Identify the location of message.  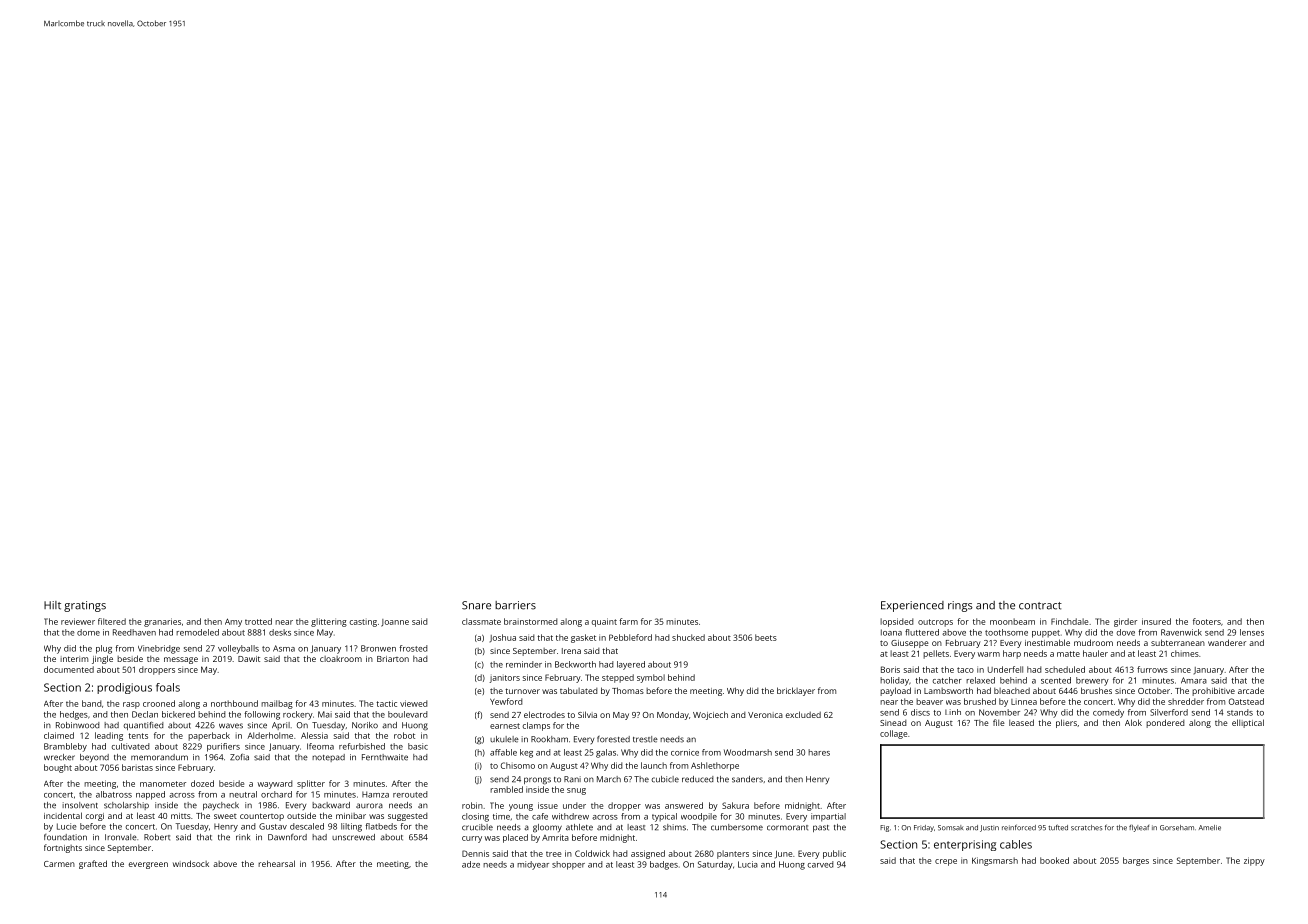
(181, 660).
